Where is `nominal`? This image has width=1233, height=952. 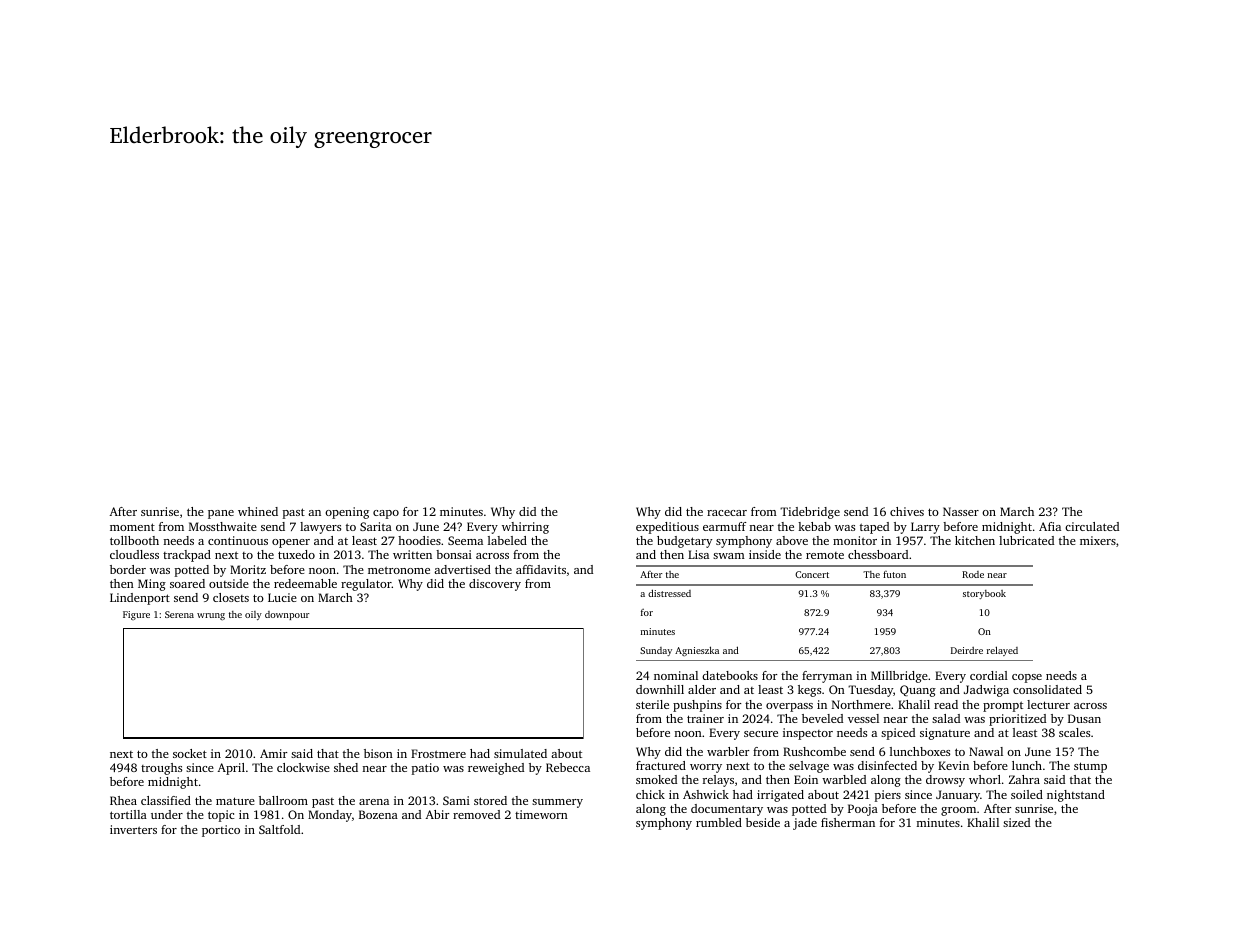
nominal is located at coordinates (676, 675).
